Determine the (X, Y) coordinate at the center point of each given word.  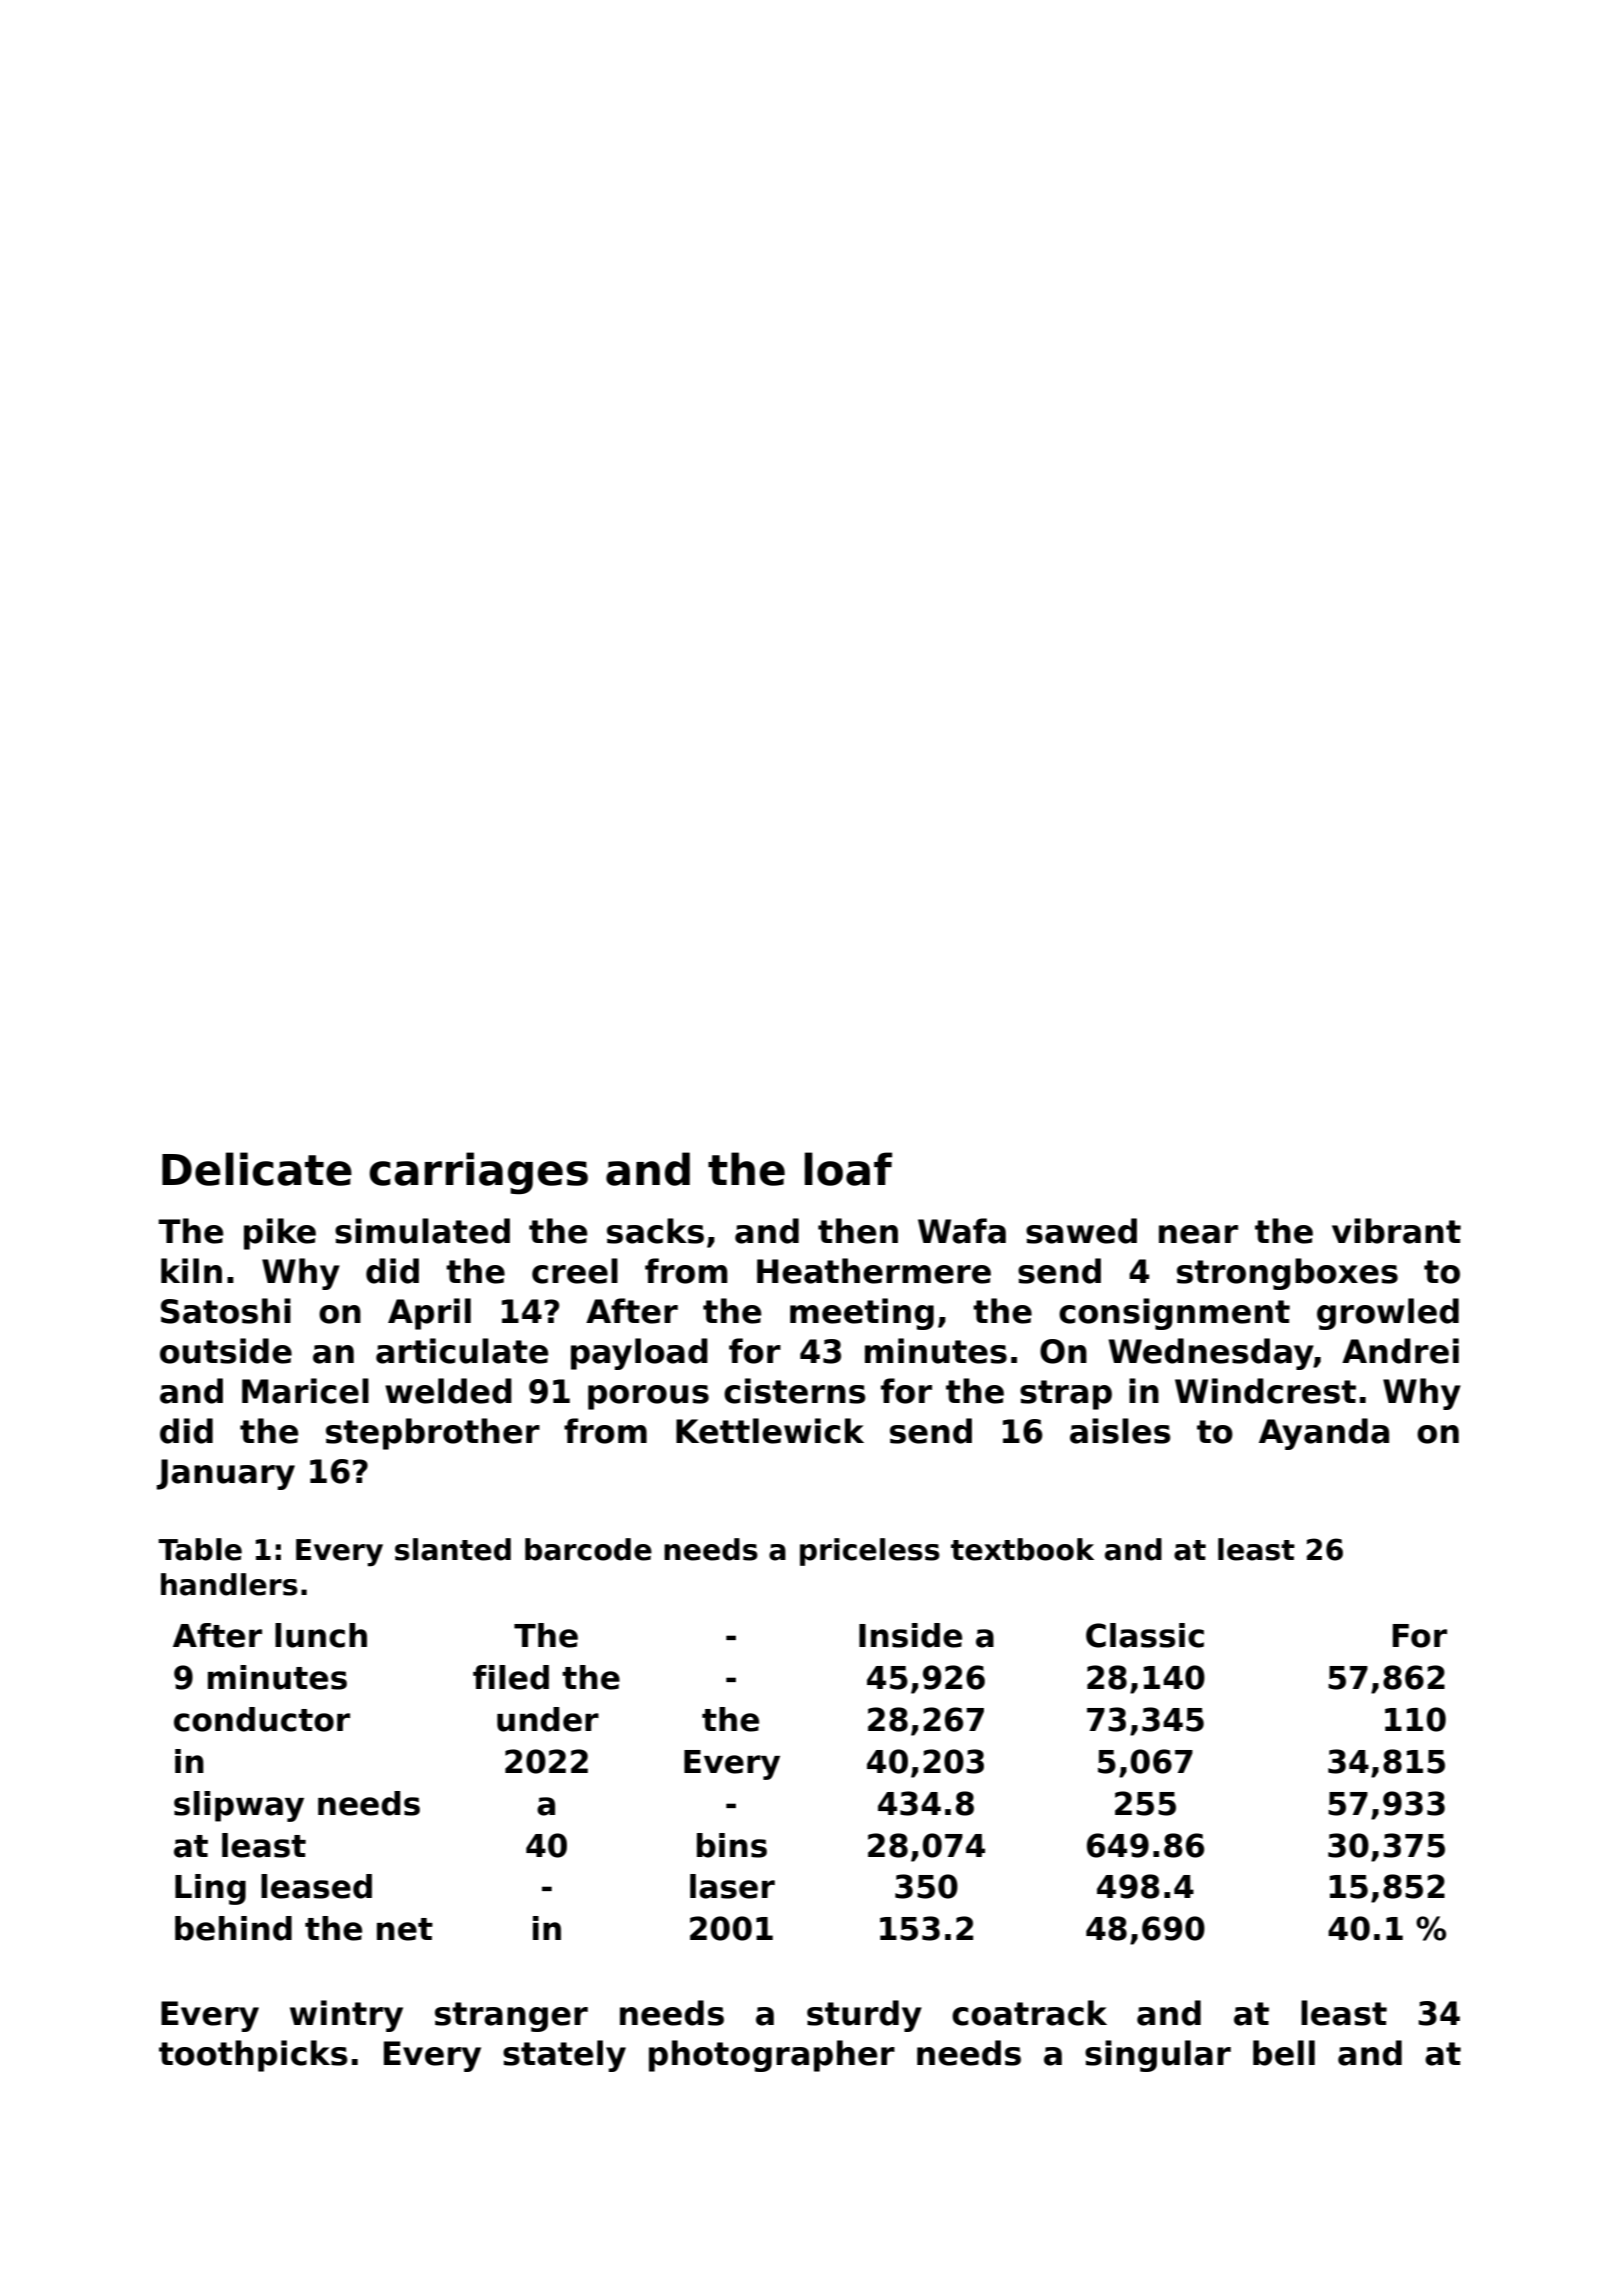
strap (1066, 1395)
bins (732, 1845)
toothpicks (253, 2056)
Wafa (962, 1231)
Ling (210, 1889)
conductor (262, 1719)
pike (280, 1234)
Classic (1145, 1635)
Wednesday (1211, 1354)
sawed (1081, 1231)
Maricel (305, 1391)
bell (1284, 2053)
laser (732, 1886)
